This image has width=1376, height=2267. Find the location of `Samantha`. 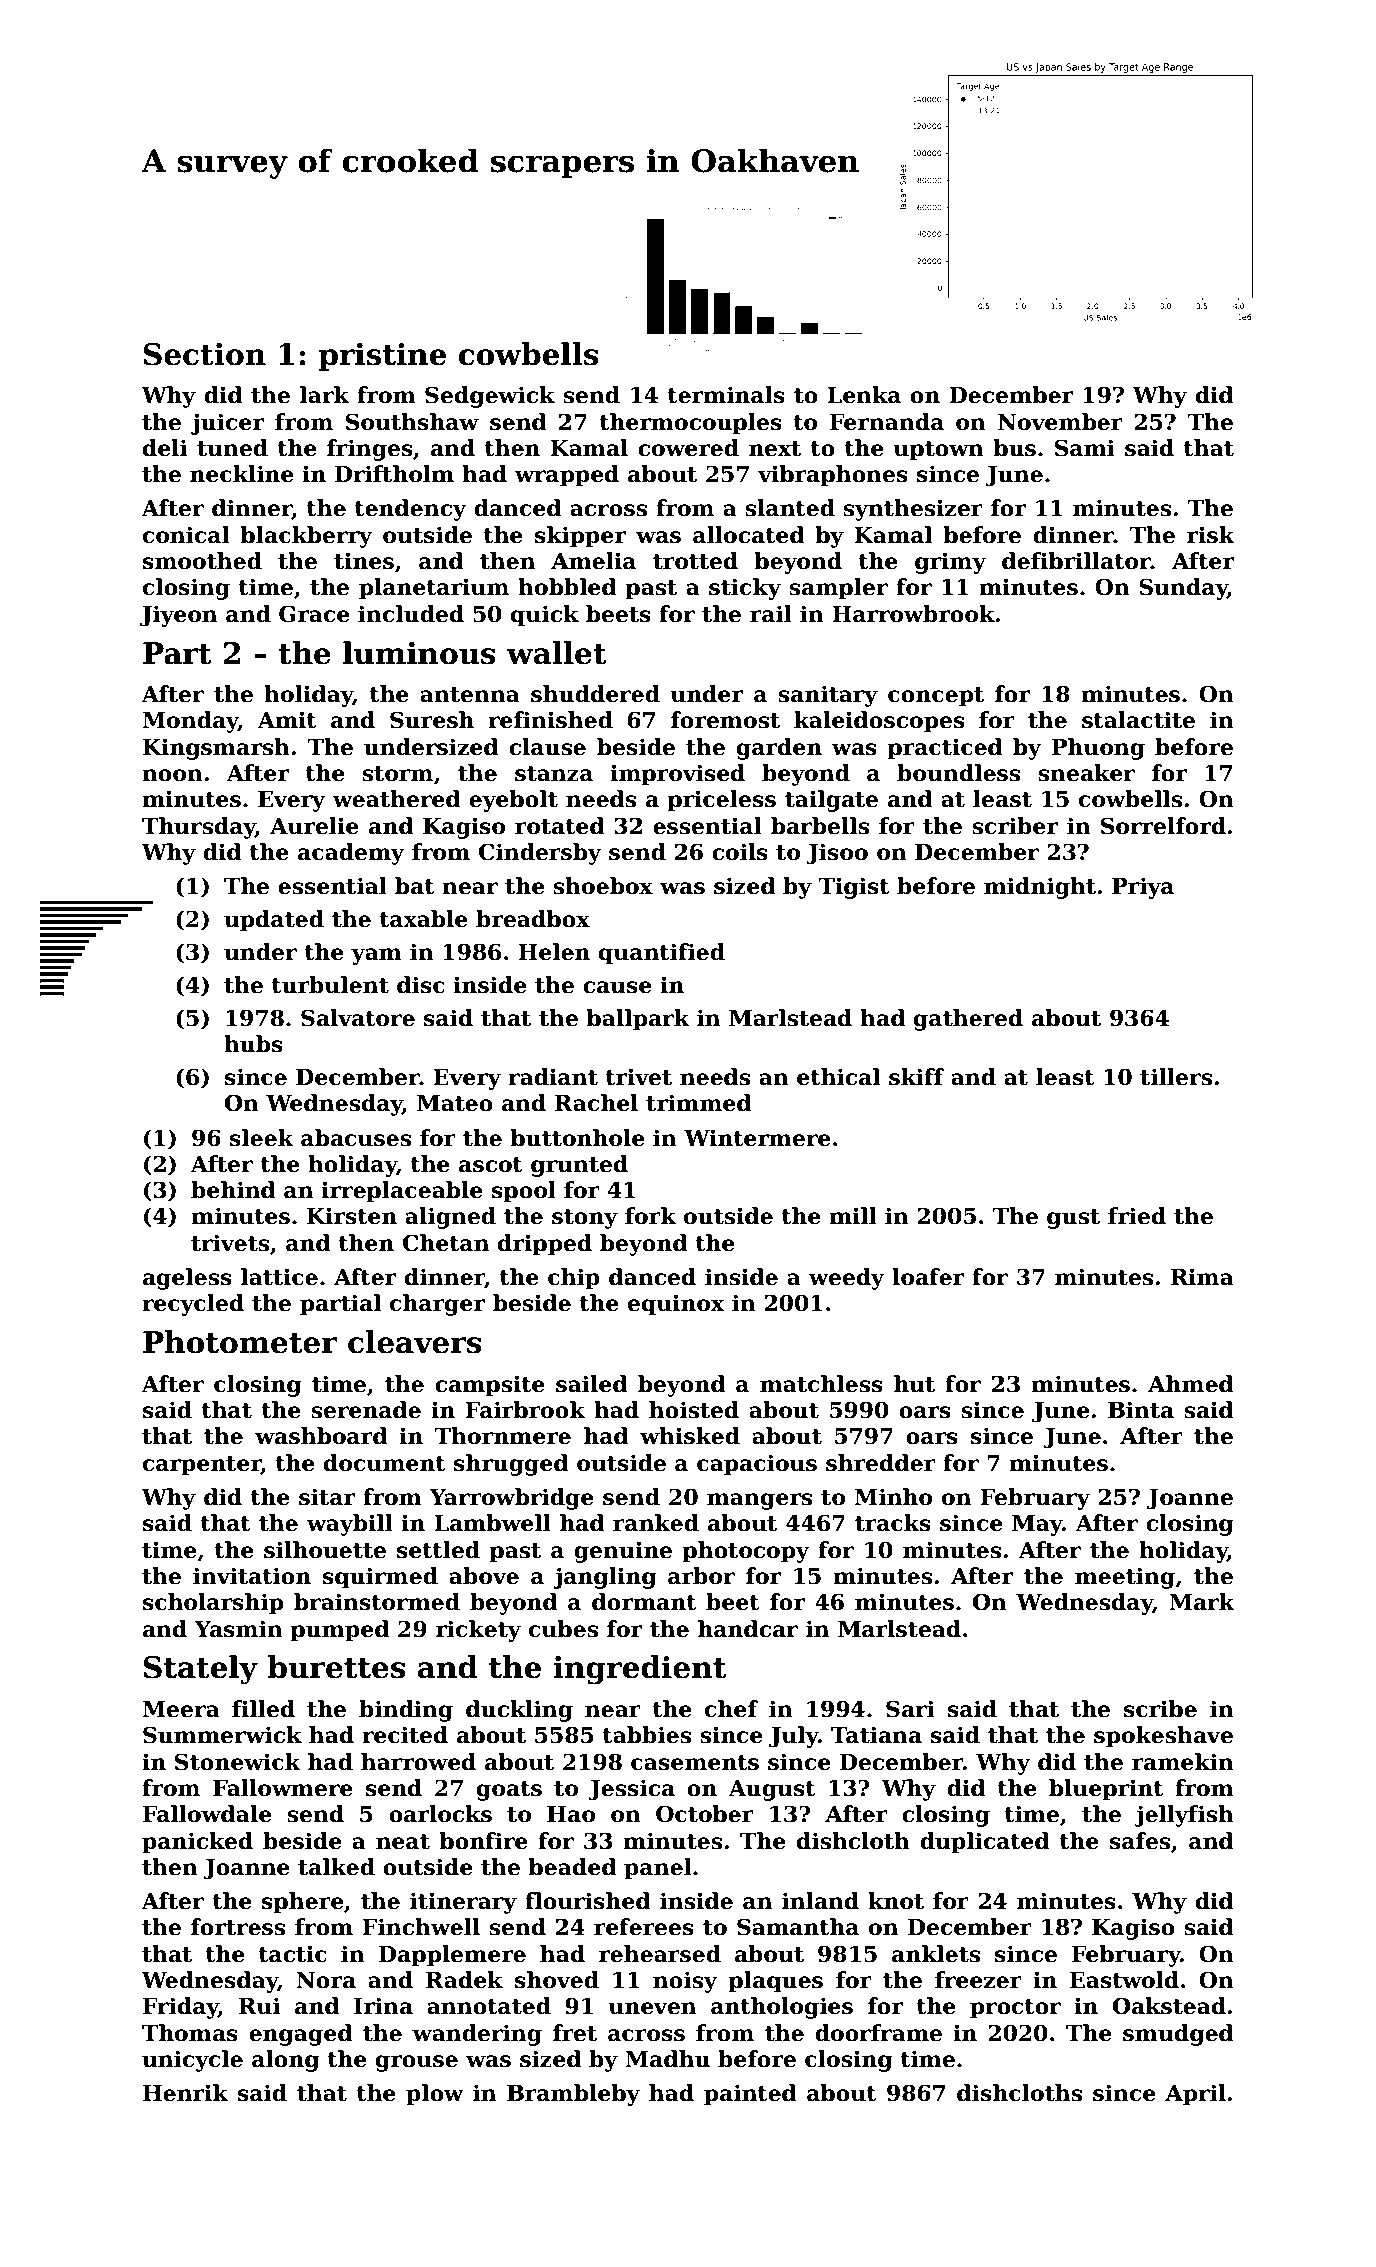

Samantha is located at coordinates (798, 1927).
